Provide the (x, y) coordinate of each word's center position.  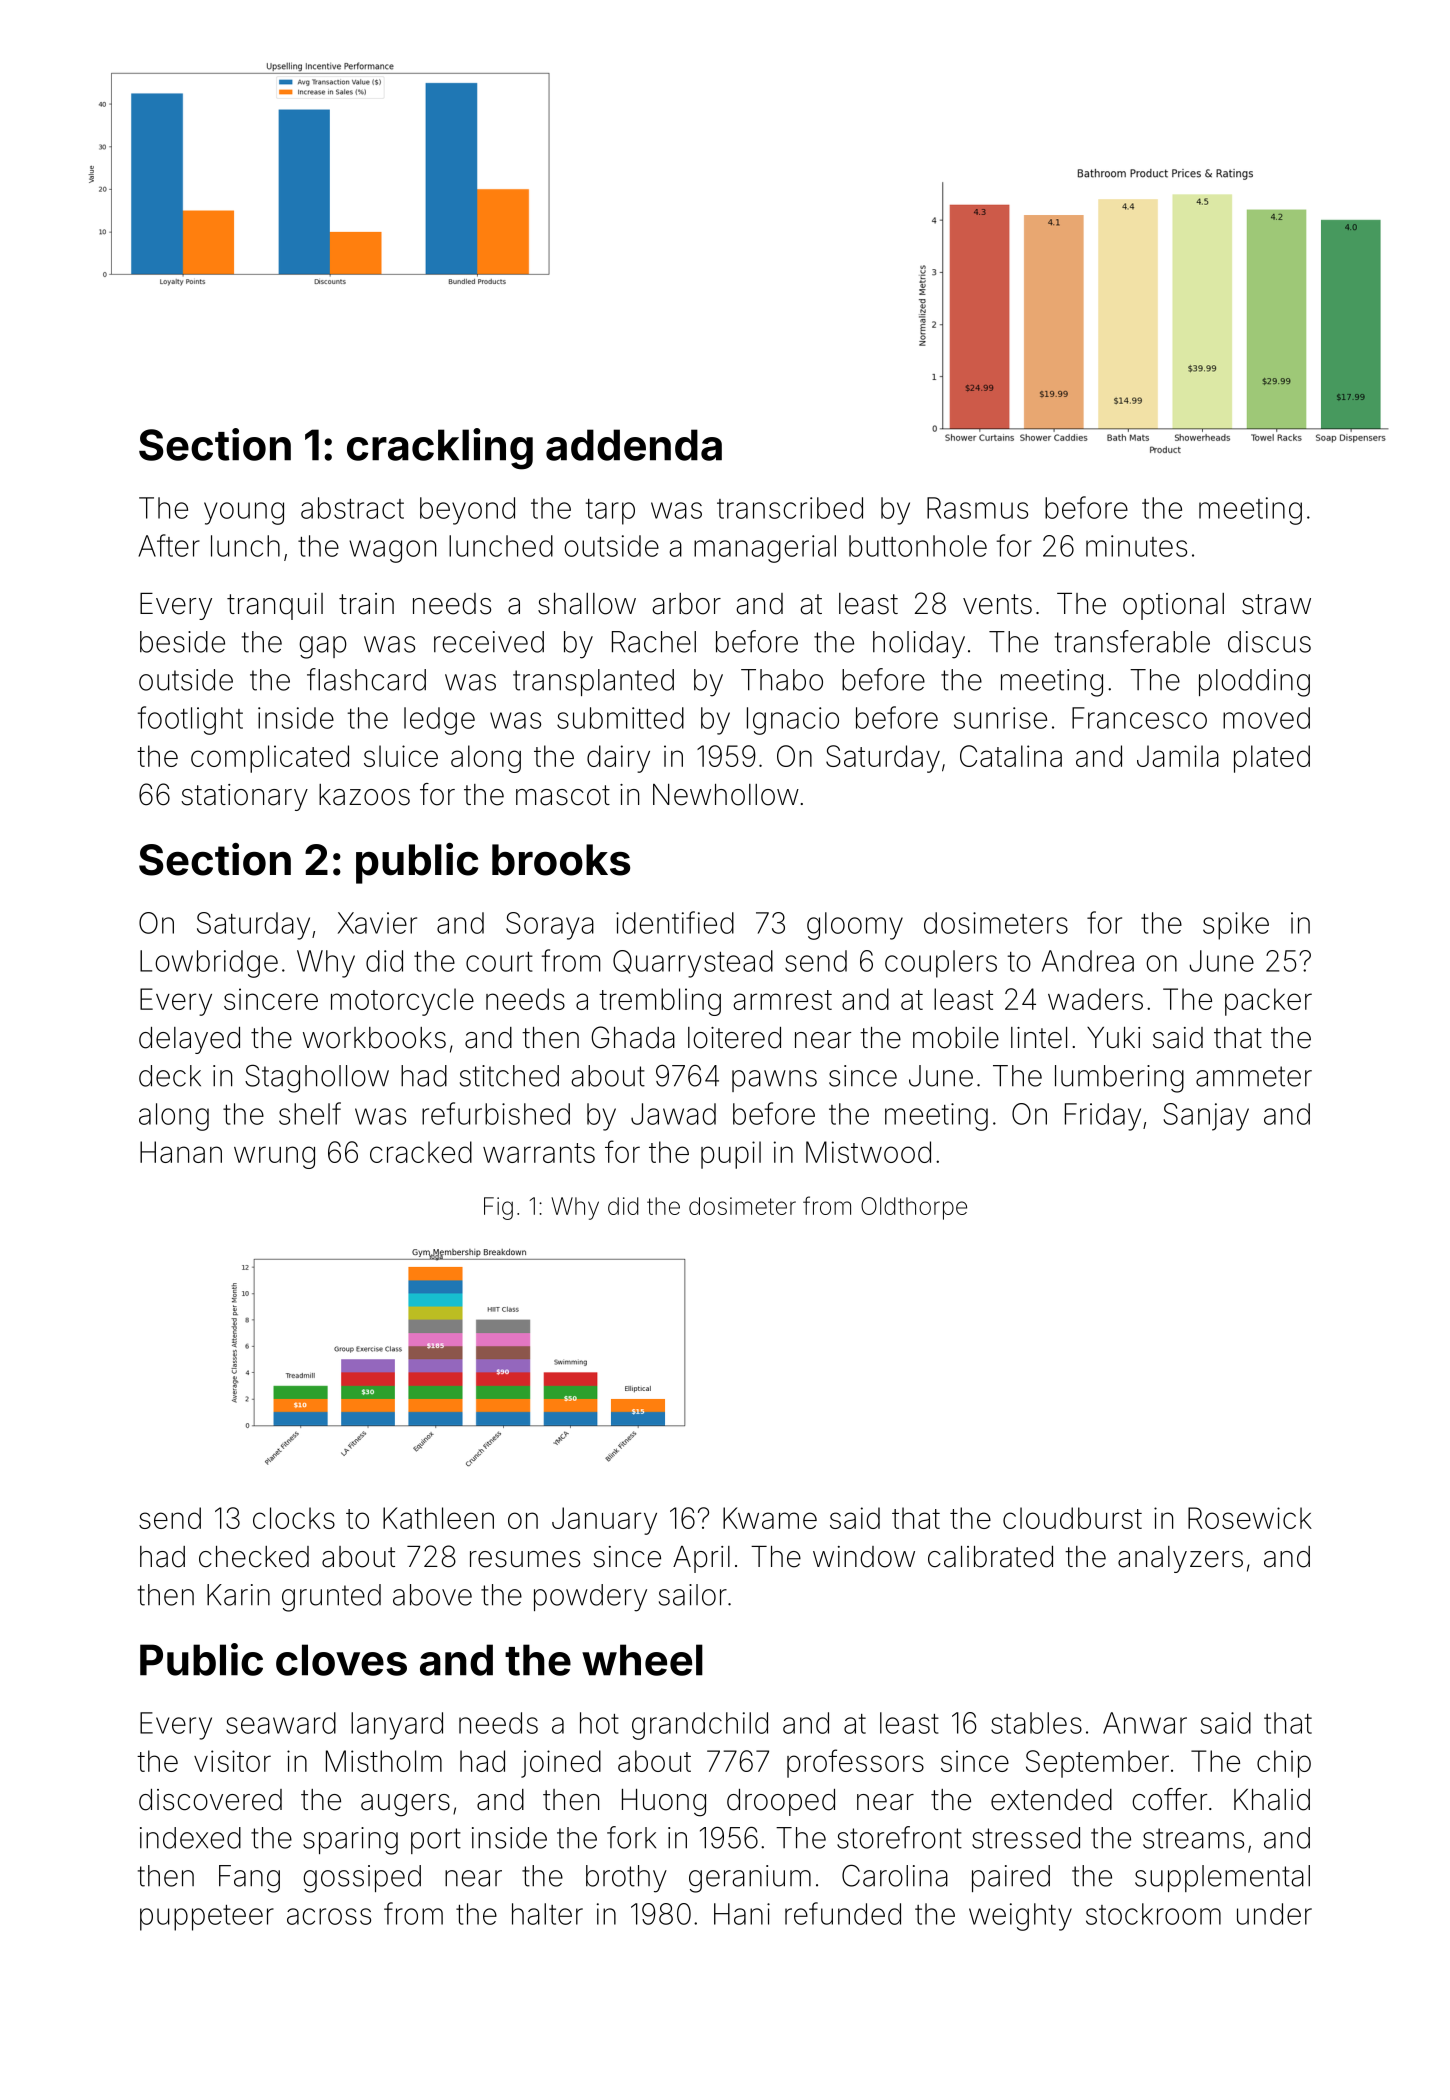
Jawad (673, 1114)
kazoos (364, 795)
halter (547, 1914)
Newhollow (726, 795)
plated (1272, 759)
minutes (1136, 546)
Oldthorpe (914, 1208)
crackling (440, 449)
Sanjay (1206, 1117)
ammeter (1254, 1076)
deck (170, 1076)
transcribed (790, 508)
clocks (294, 1518)
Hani (742, 1914)
